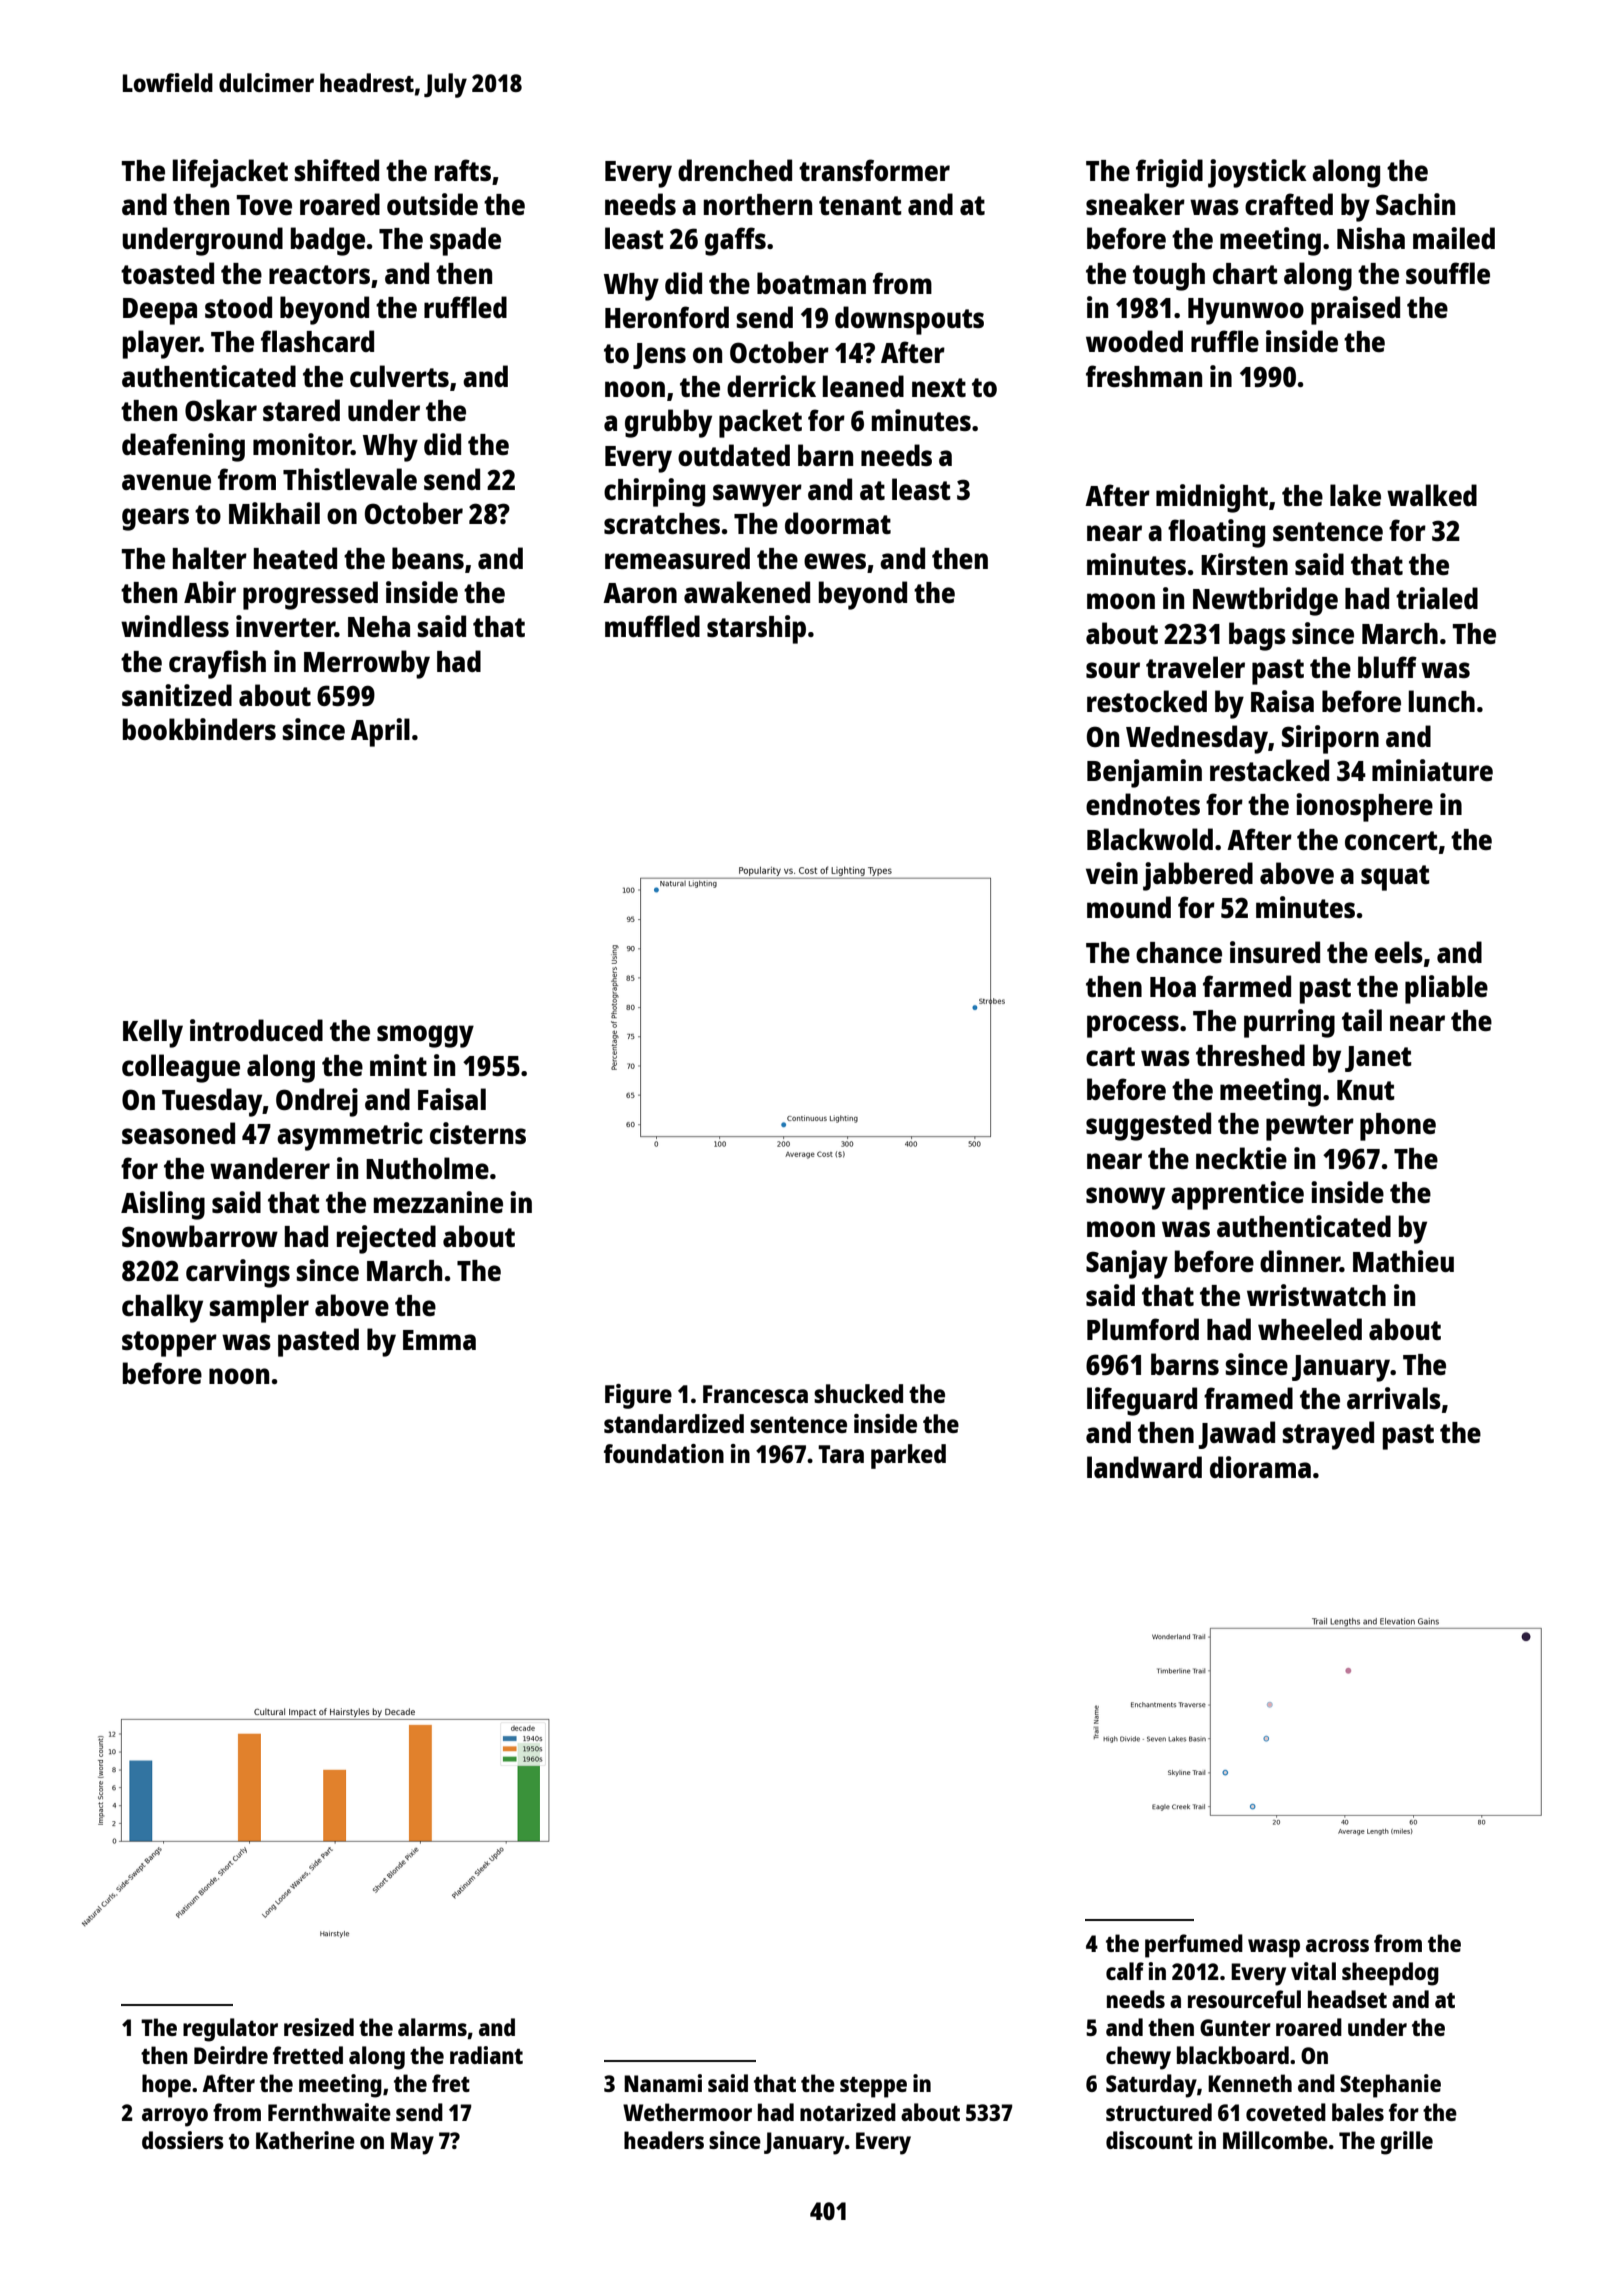 Image resolution: width=1620 pixels, height=2292 pixels. Describe the element at coordinates (1300, 1261) in the screenshot. I see `dinner` at that location.
